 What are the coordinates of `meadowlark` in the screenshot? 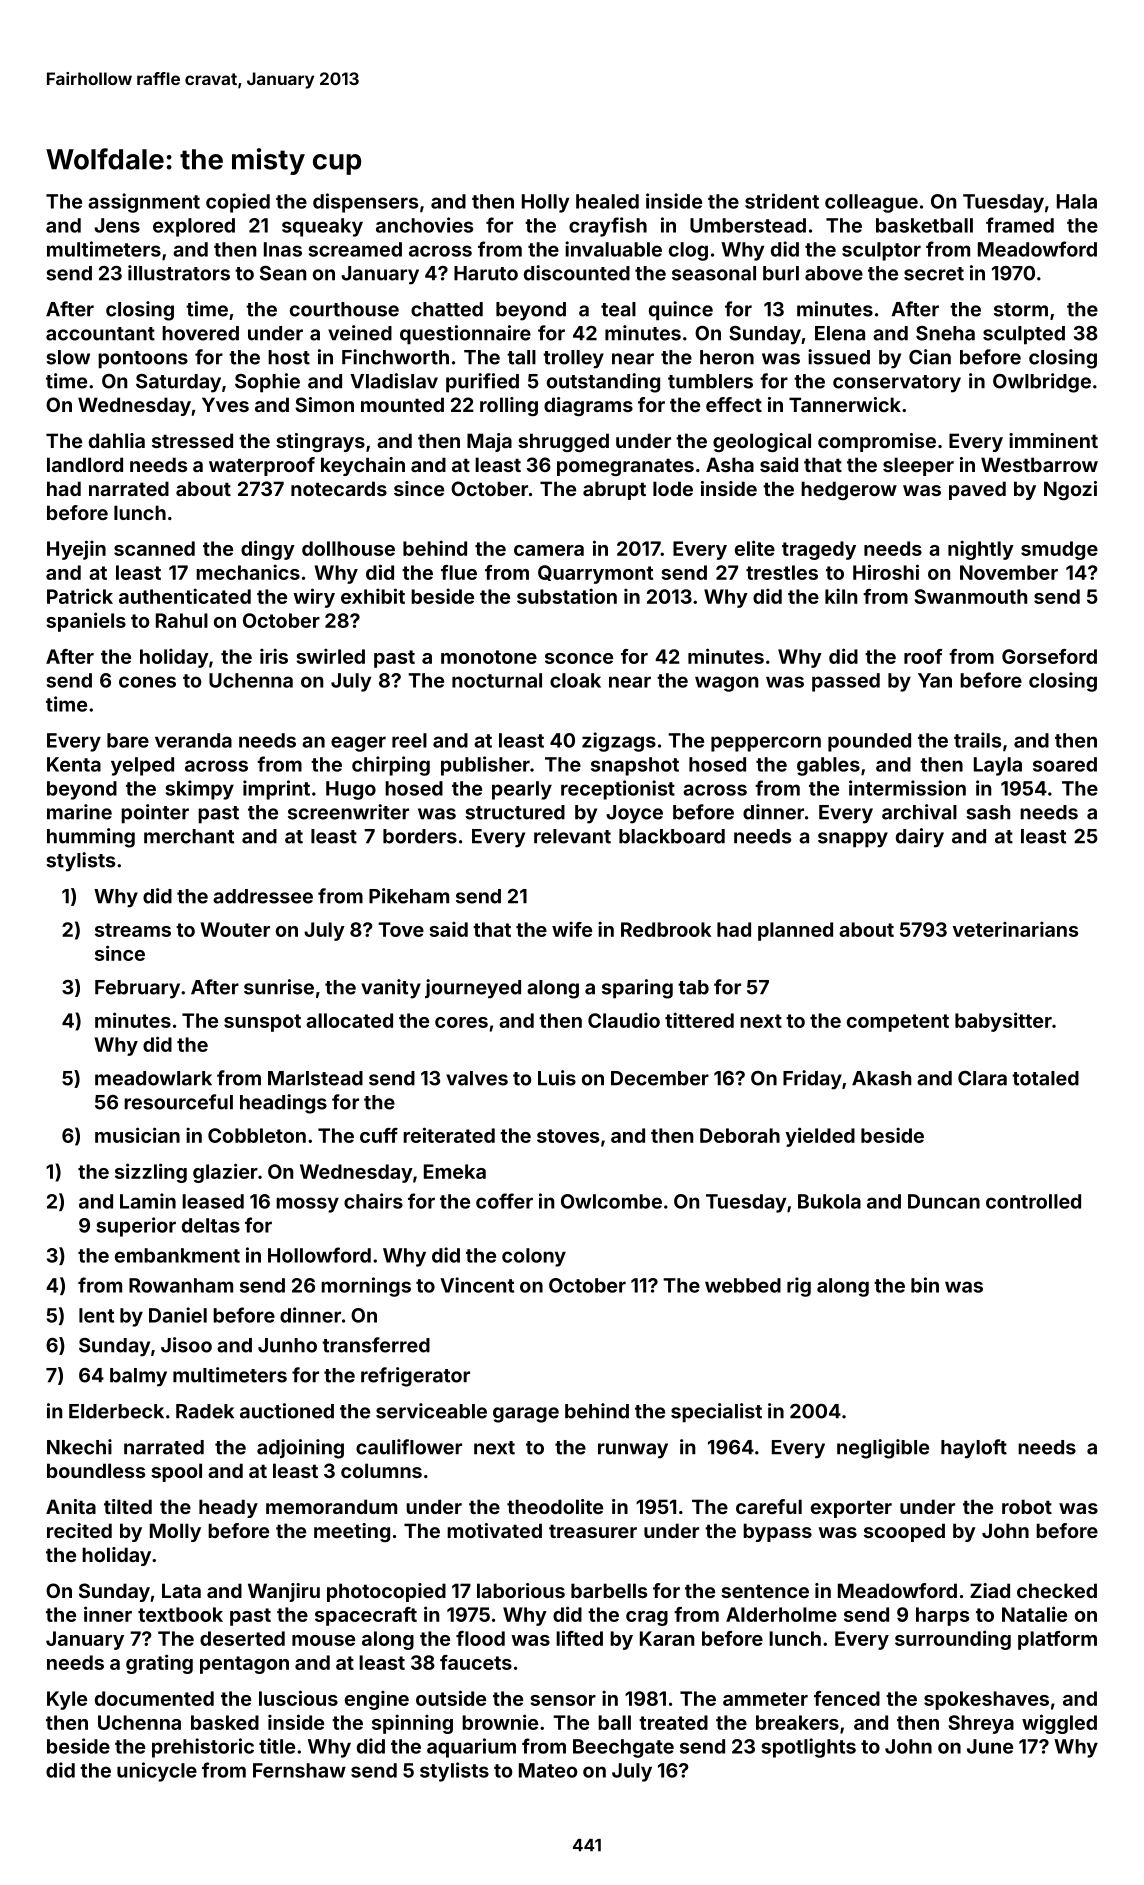 It's located at (153, 1078).
